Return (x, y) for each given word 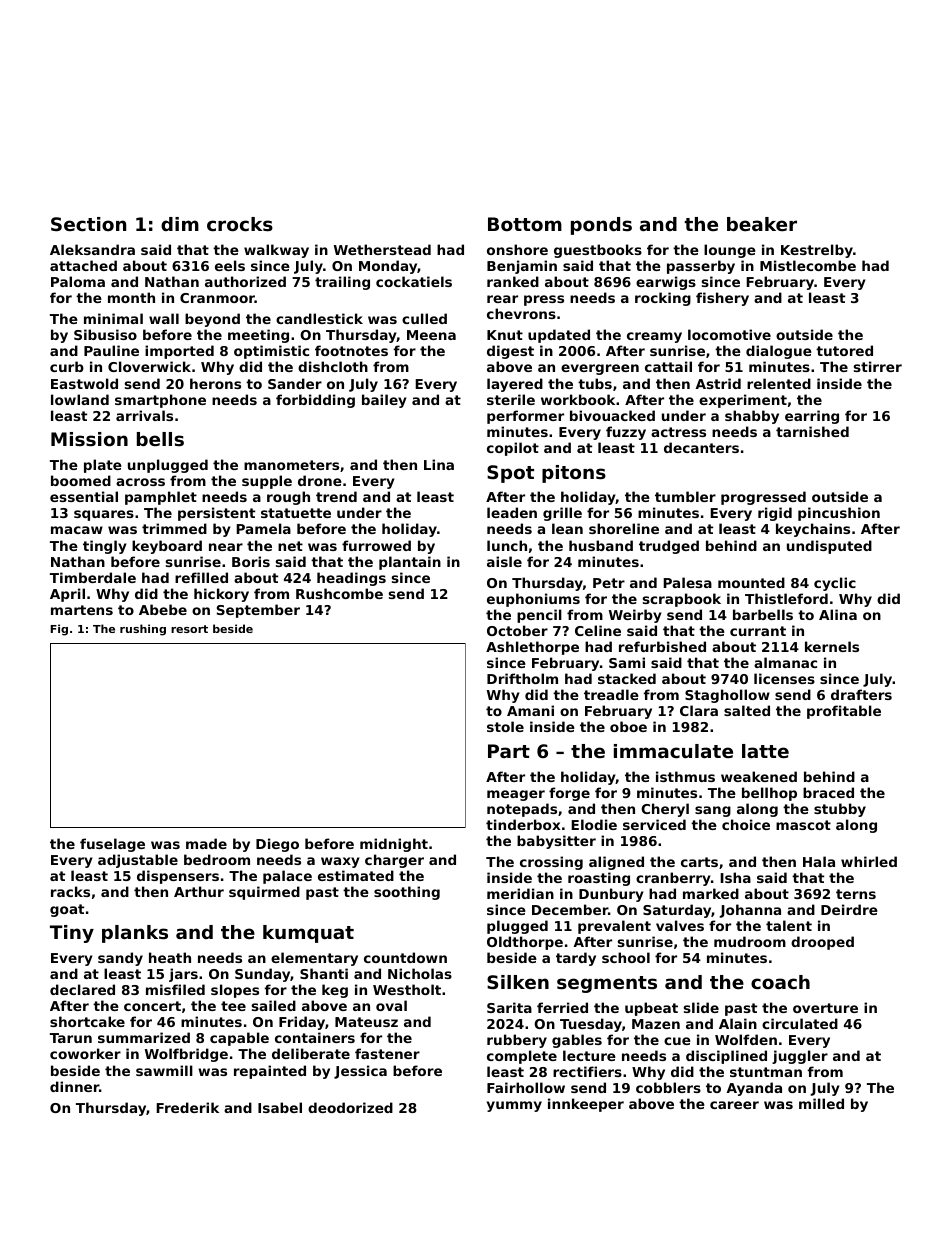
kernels (832, 646)
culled (424, 318)
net (290, 546)
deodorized (350, 1107)
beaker (762, 224)
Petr (609, 583)
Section (88, 224)
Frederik (187, 1107)
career (734, 1105)
